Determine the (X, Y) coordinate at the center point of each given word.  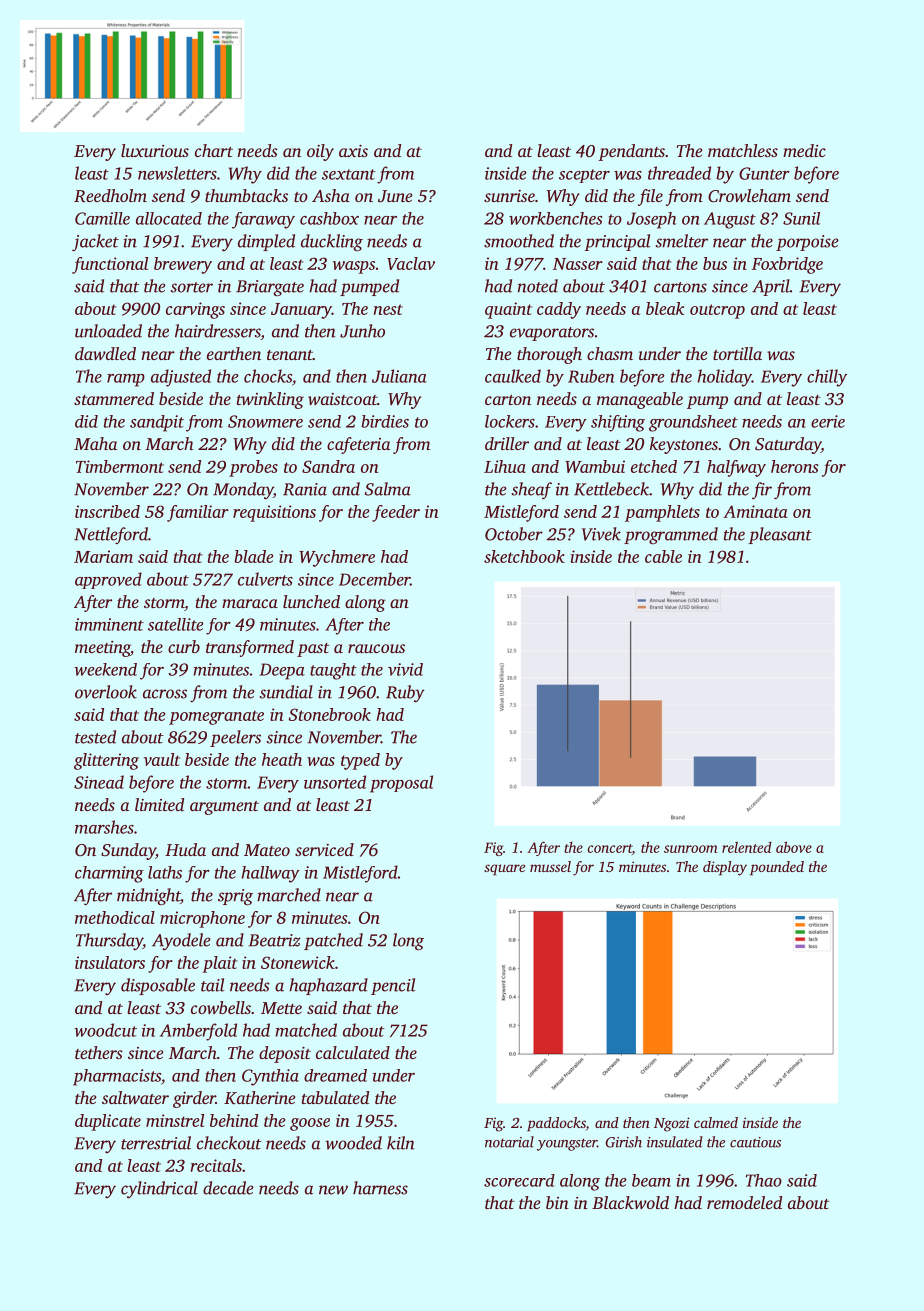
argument (224, 808)
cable (663, 556)
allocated (169, 218)
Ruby (405, 694)
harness (380, 1188)
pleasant (780, 535)
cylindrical (159, 1190)
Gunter (764, 173)
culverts (265, 579)
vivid (405, 669)
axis (353, 151)
